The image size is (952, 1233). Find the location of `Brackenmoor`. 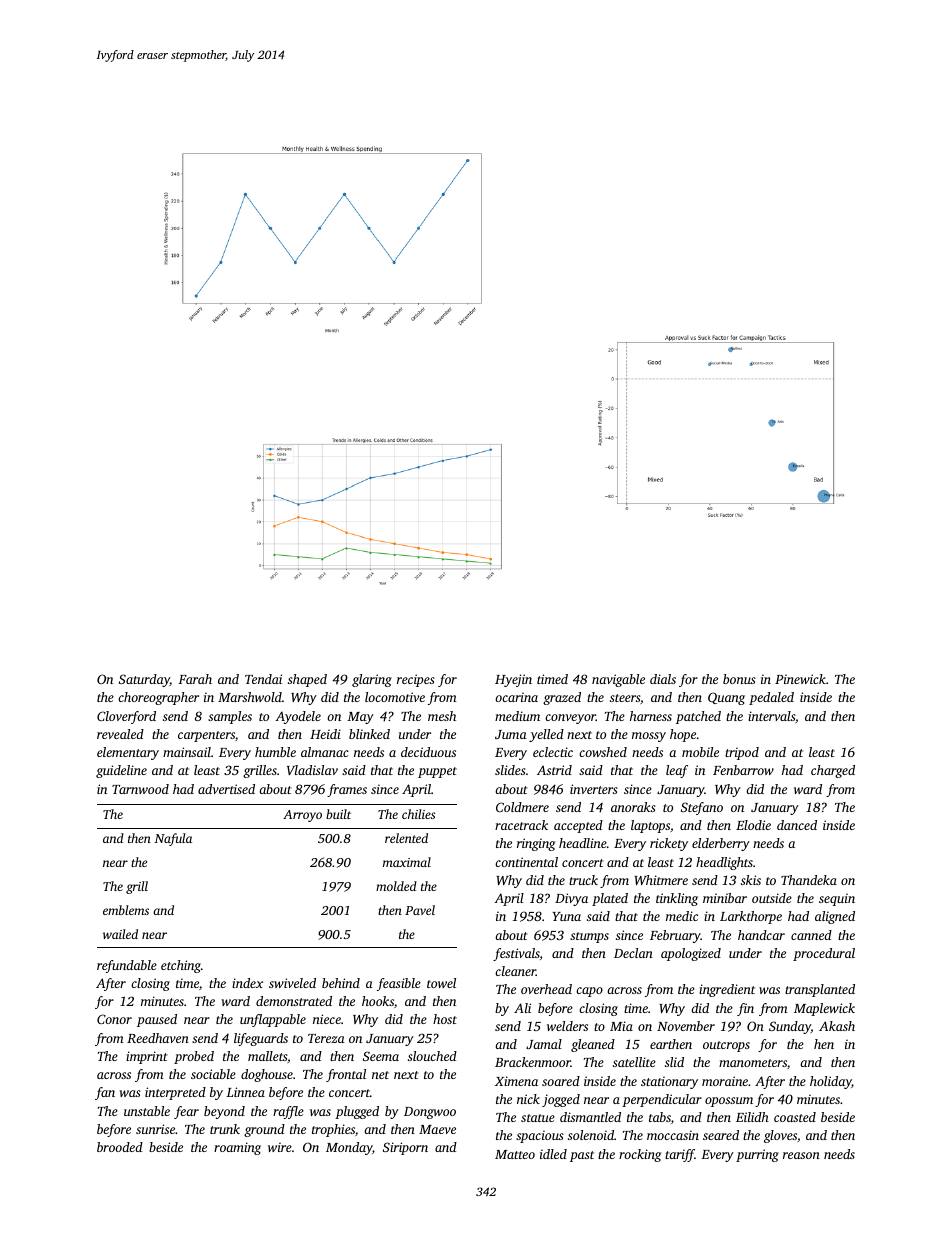

Brackenmoor is located at coordinates (533, 1062).
